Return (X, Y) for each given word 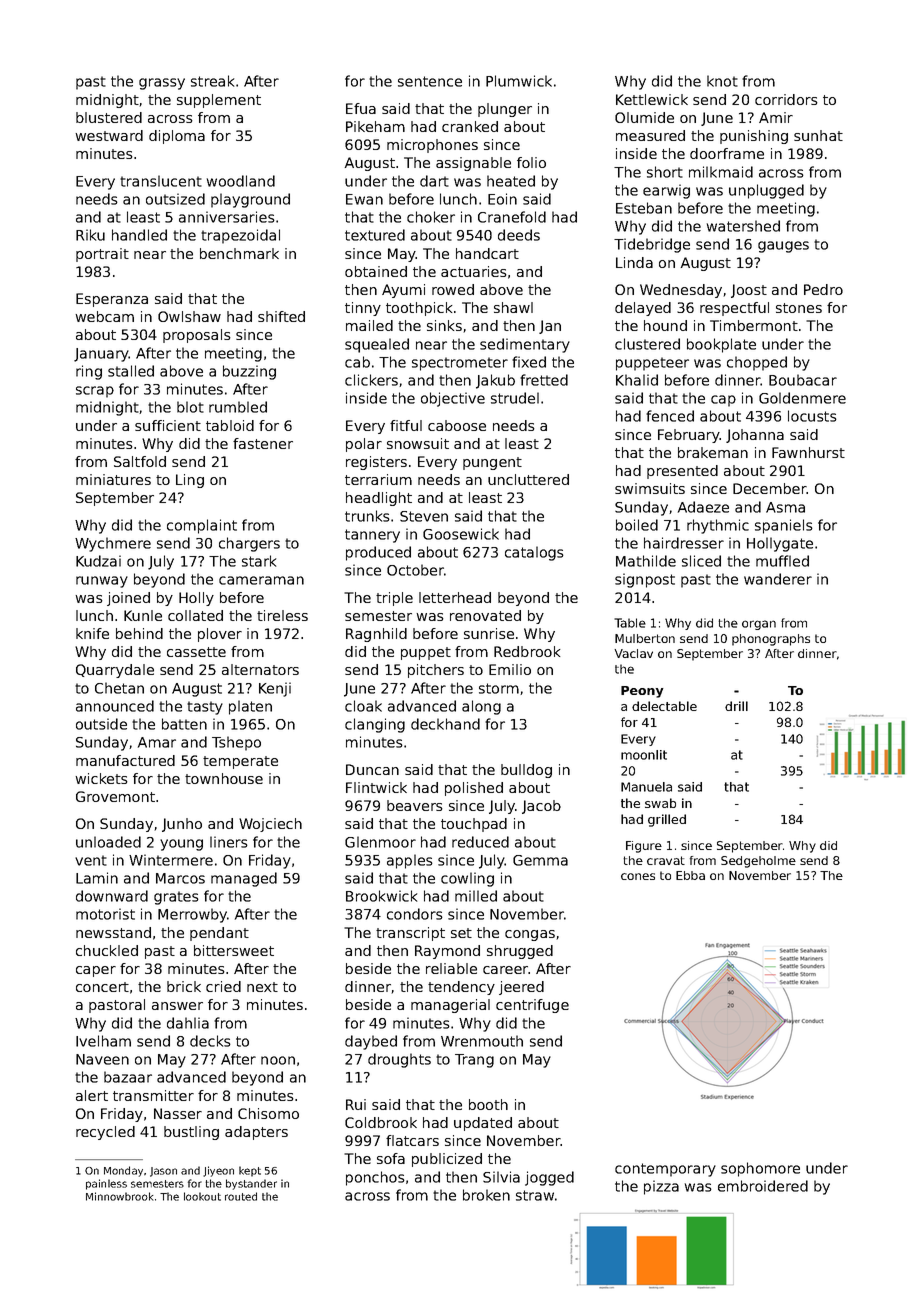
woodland (241, 181)
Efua (361, 108)
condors (415, 914)
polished (474, 789)
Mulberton (645, 638)
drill (736, 706)
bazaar (128, 1077)
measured (650, 135)
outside (101, 724)
